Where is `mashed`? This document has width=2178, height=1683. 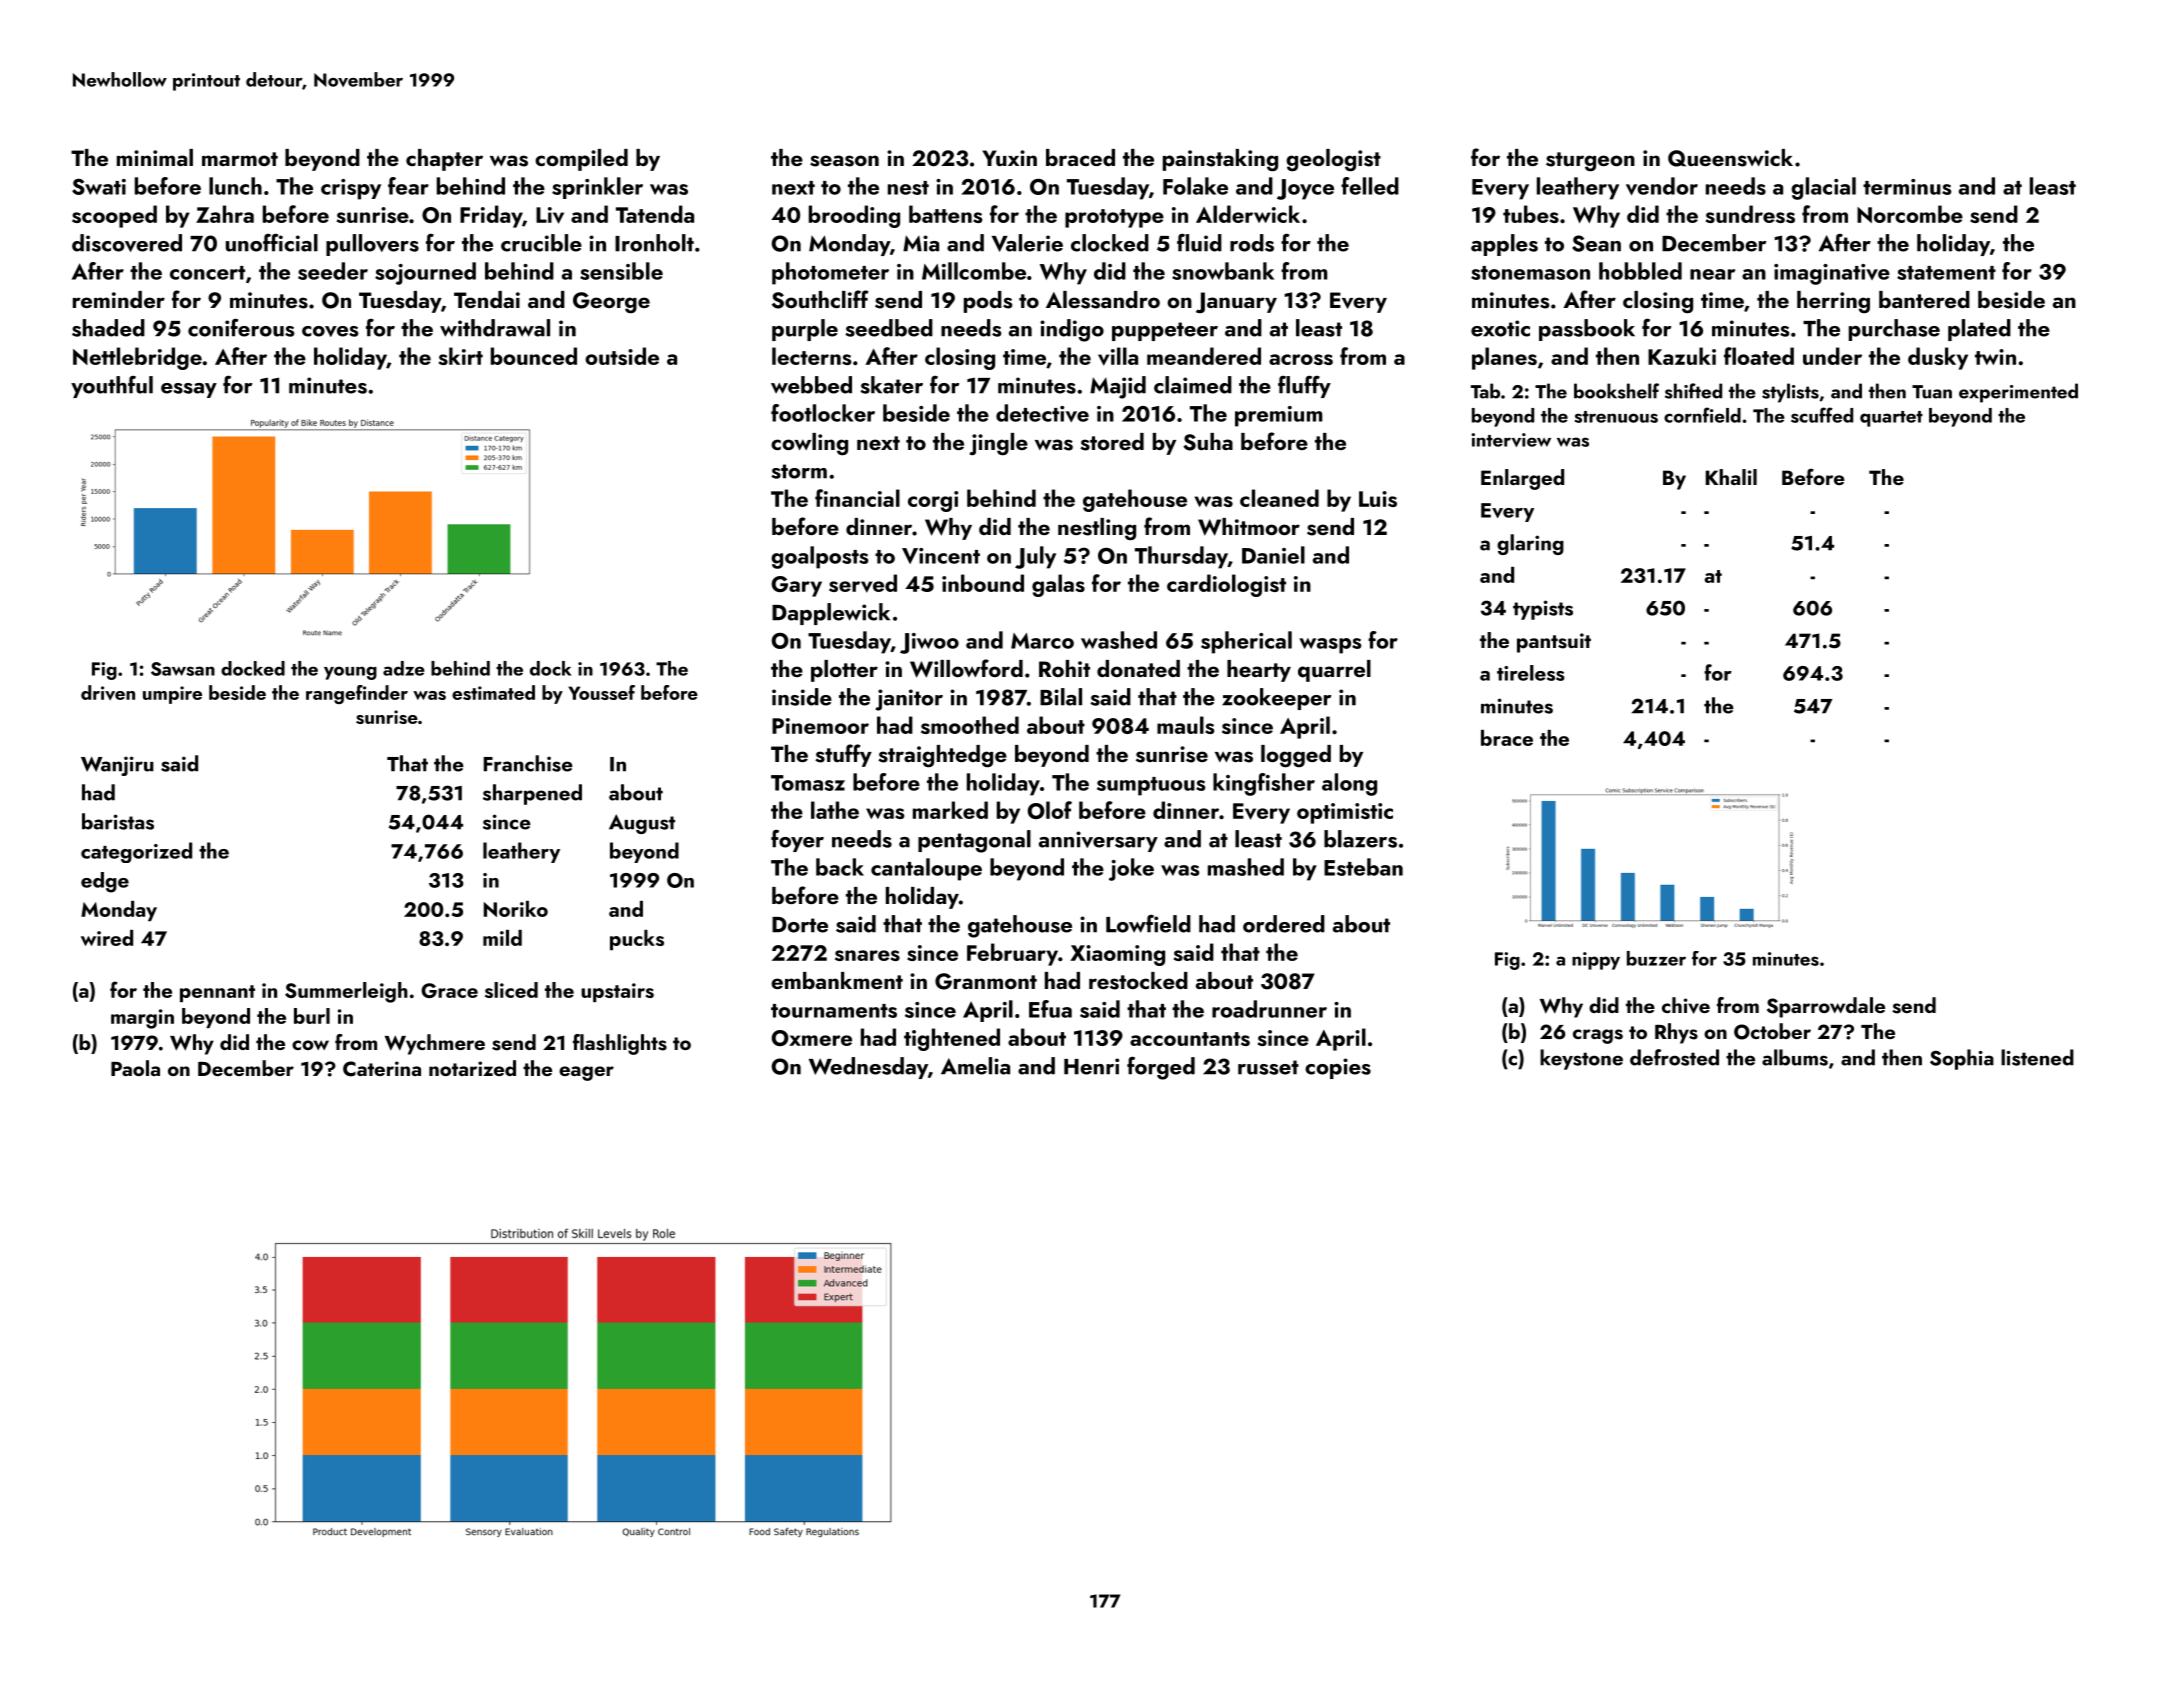 mashed is located at coordinates (1246, 867).
